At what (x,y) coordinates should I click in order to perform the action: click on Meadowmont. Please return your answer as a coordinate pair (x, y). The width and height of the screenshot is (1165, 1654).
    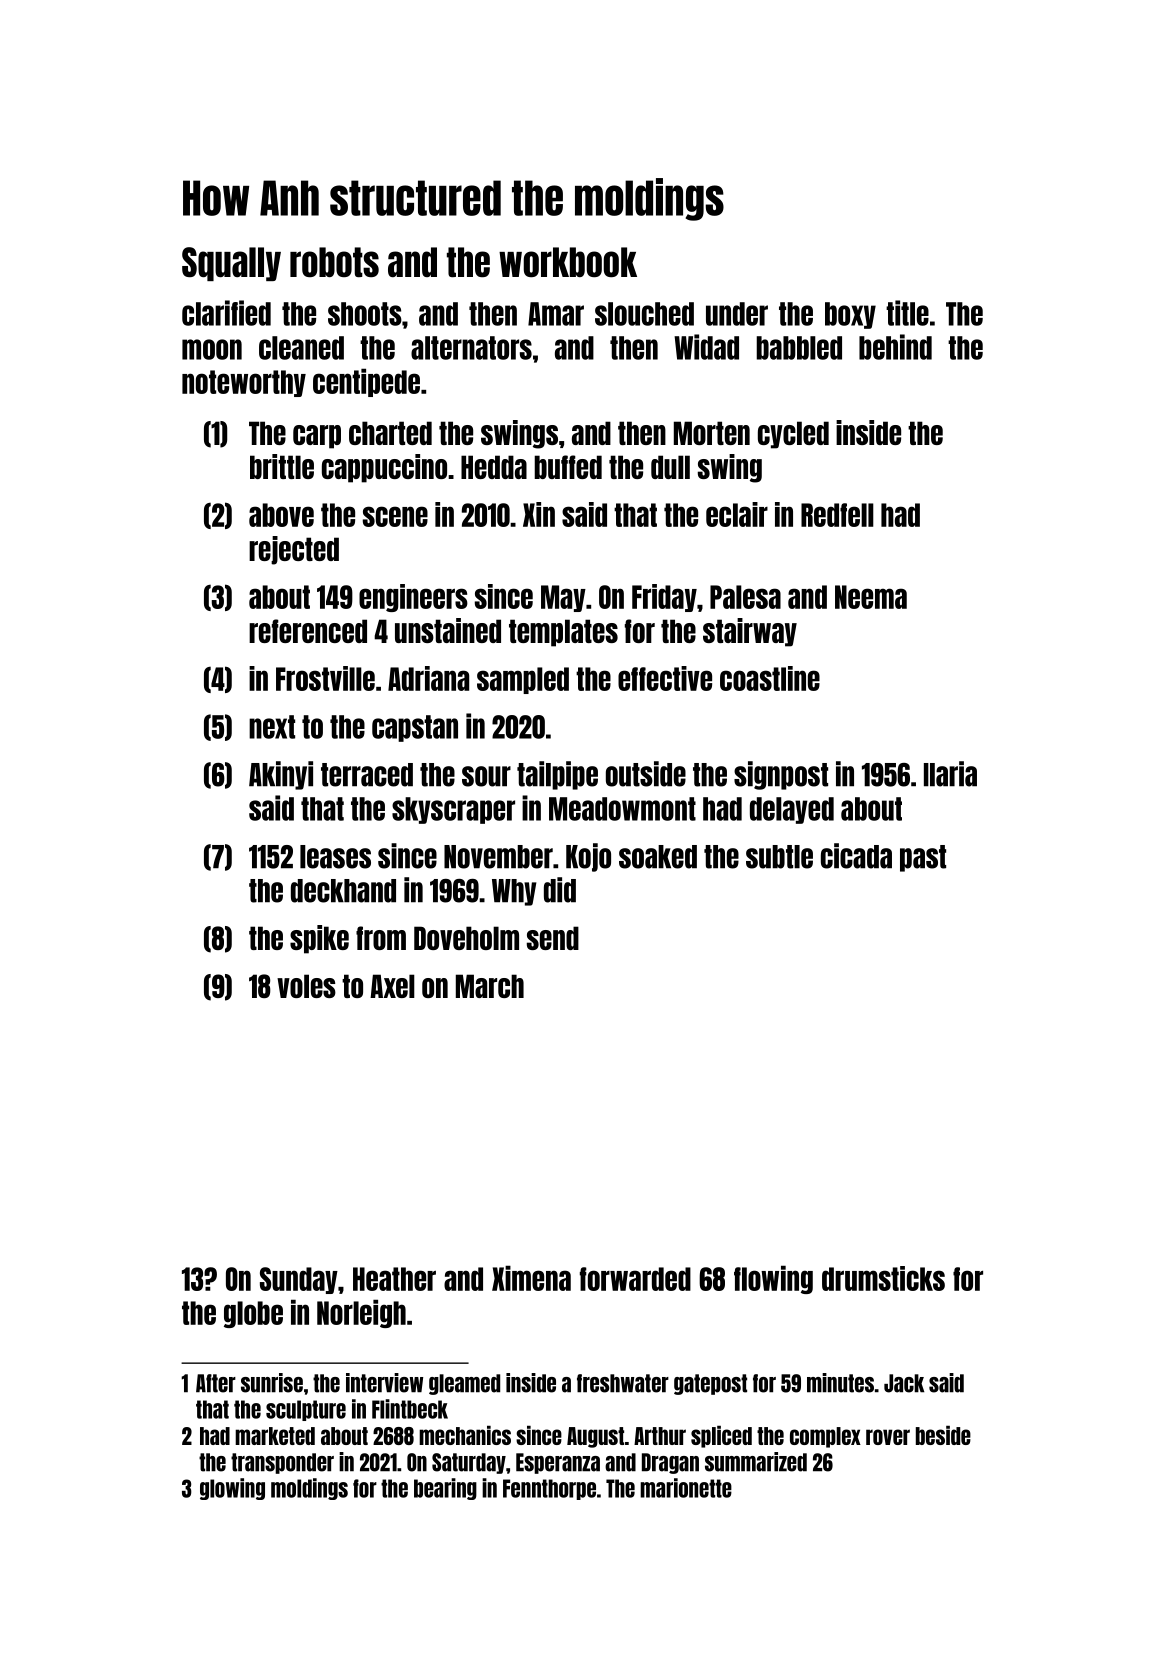
    Looking at the image, I should click on (622, 809).
